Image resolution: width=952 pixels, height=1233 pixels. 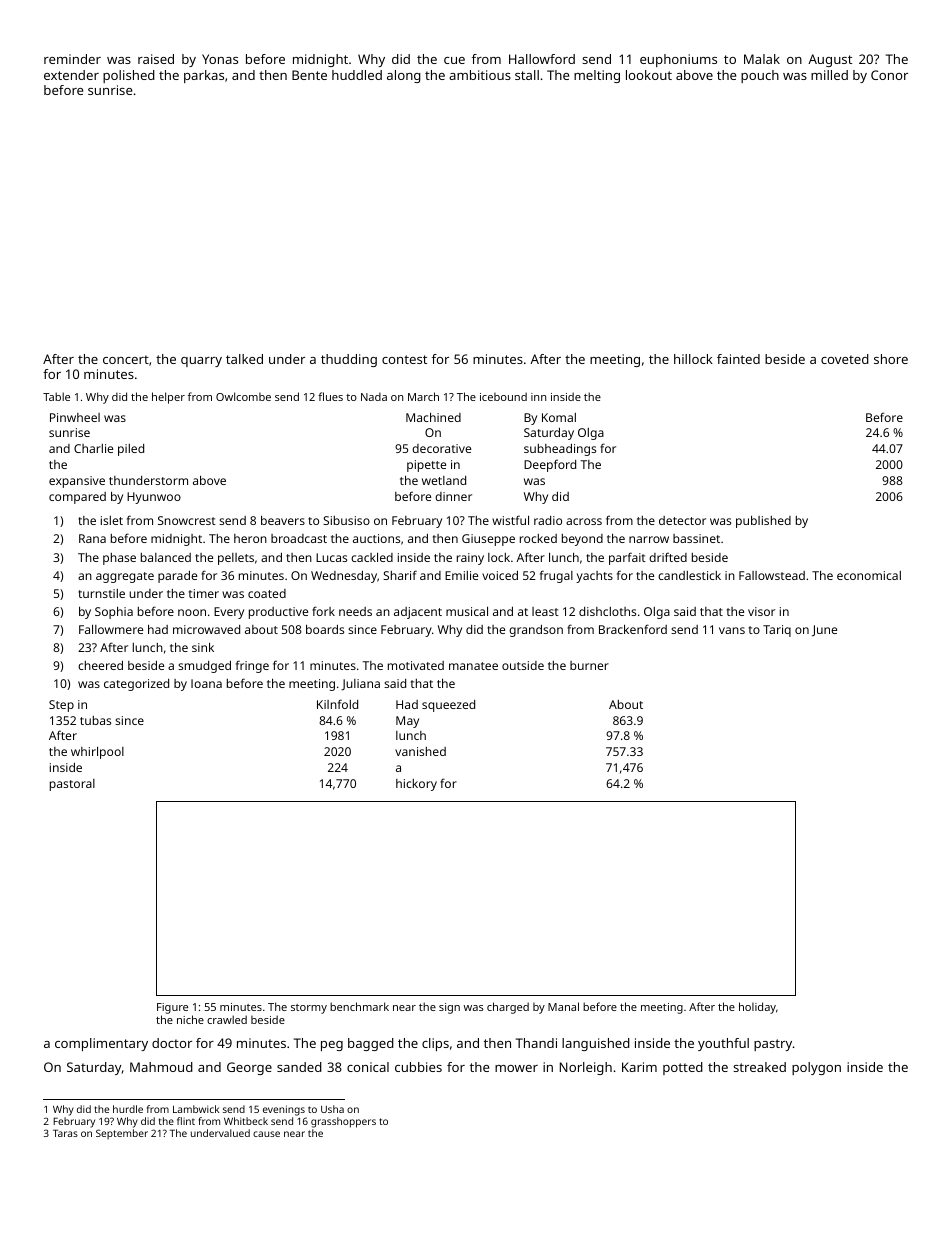 I want to click on detector, so click(x=682, y=520).
